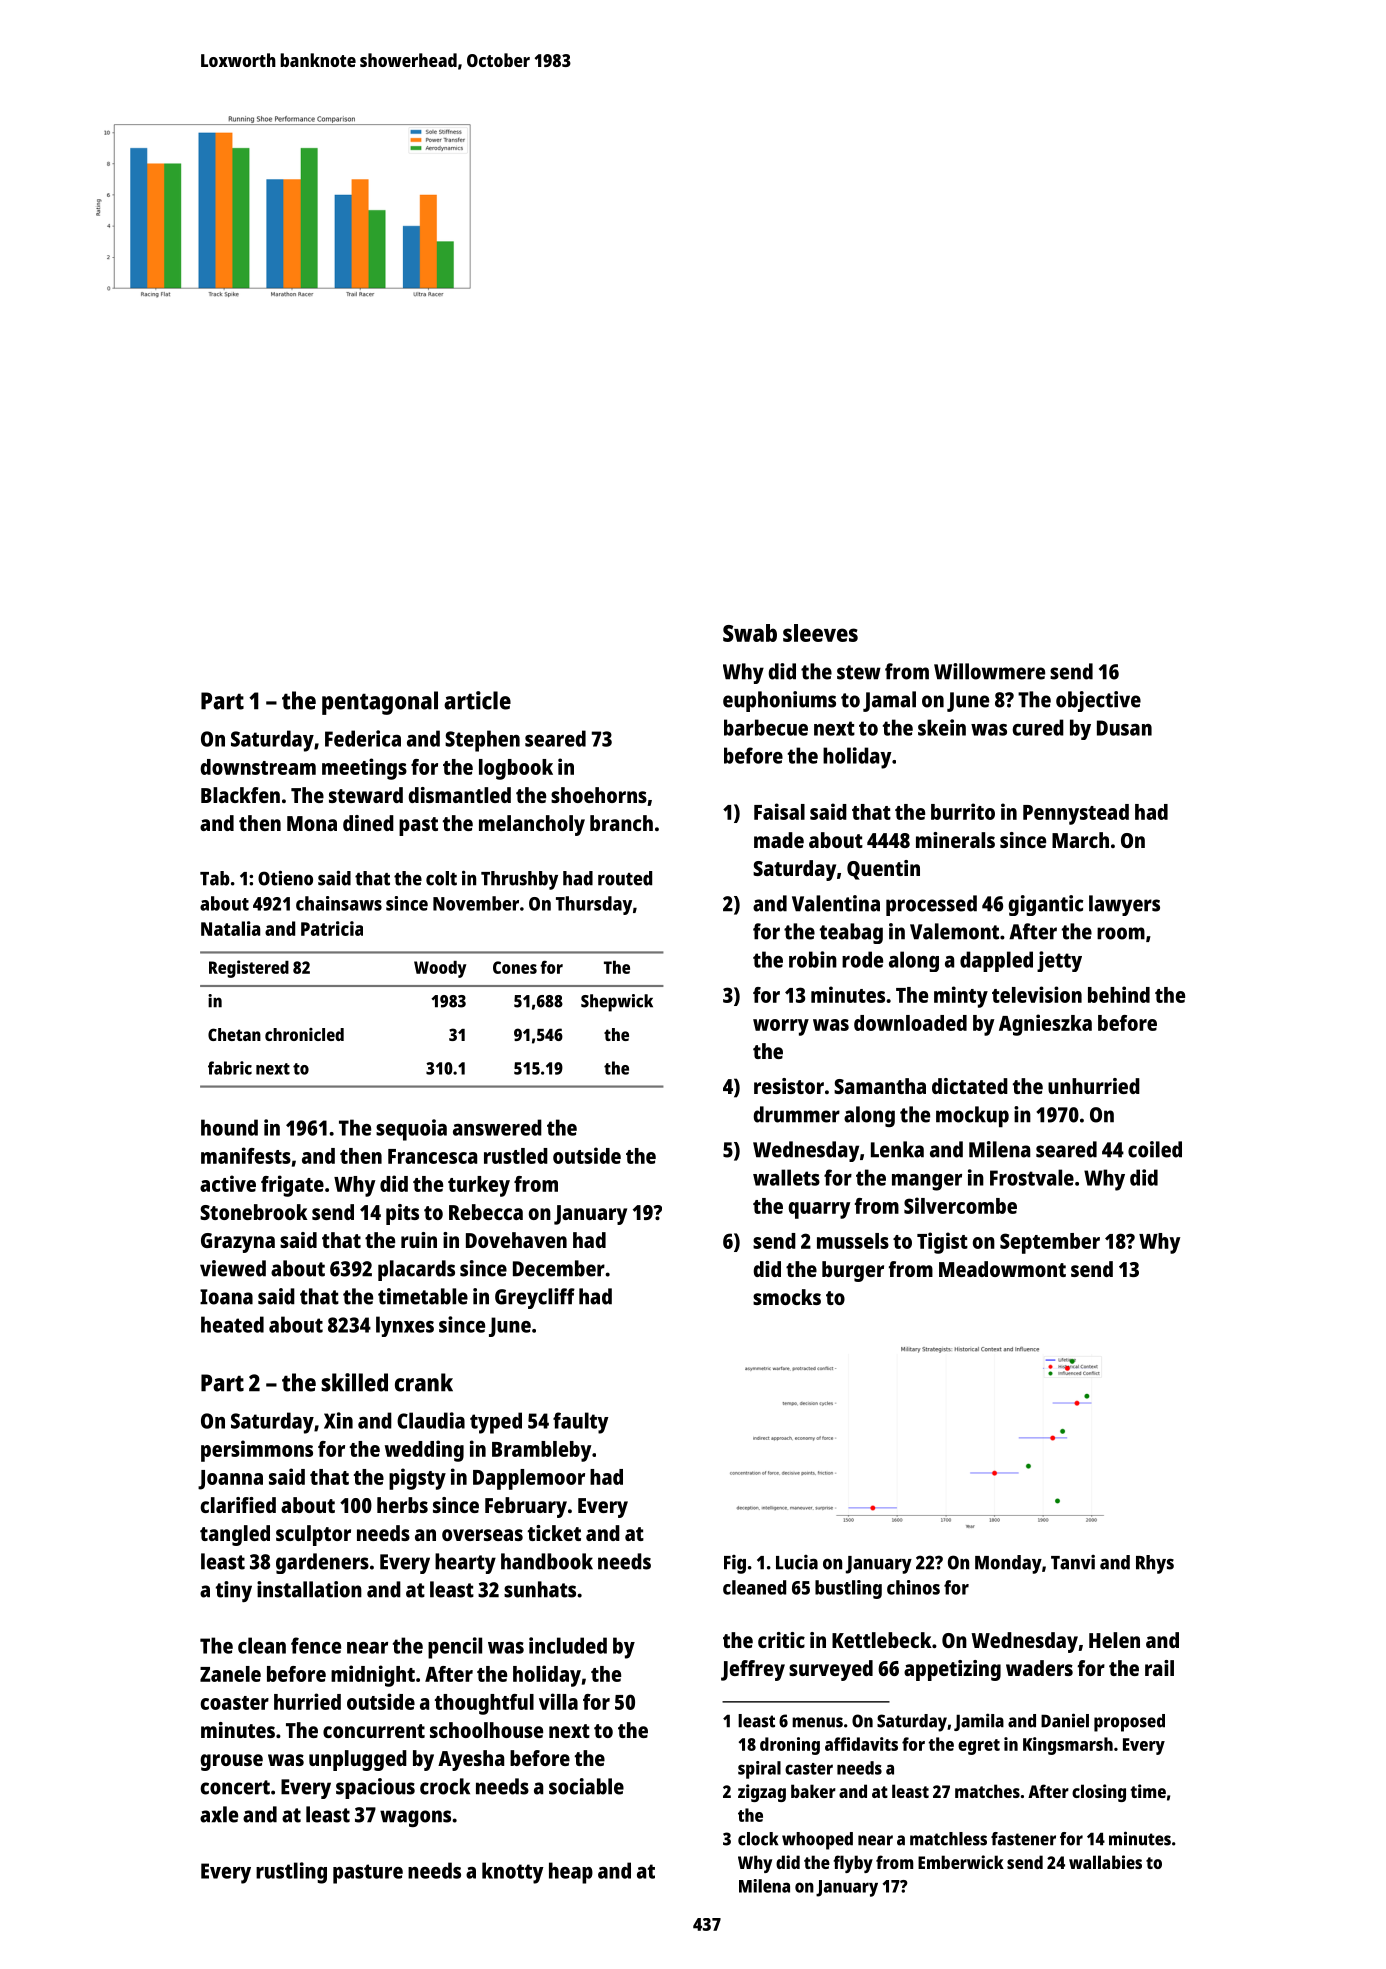  What do you see at coordinates (513, 1873) in the document?
I see `knotty` at bounding box center [513, 1873].
